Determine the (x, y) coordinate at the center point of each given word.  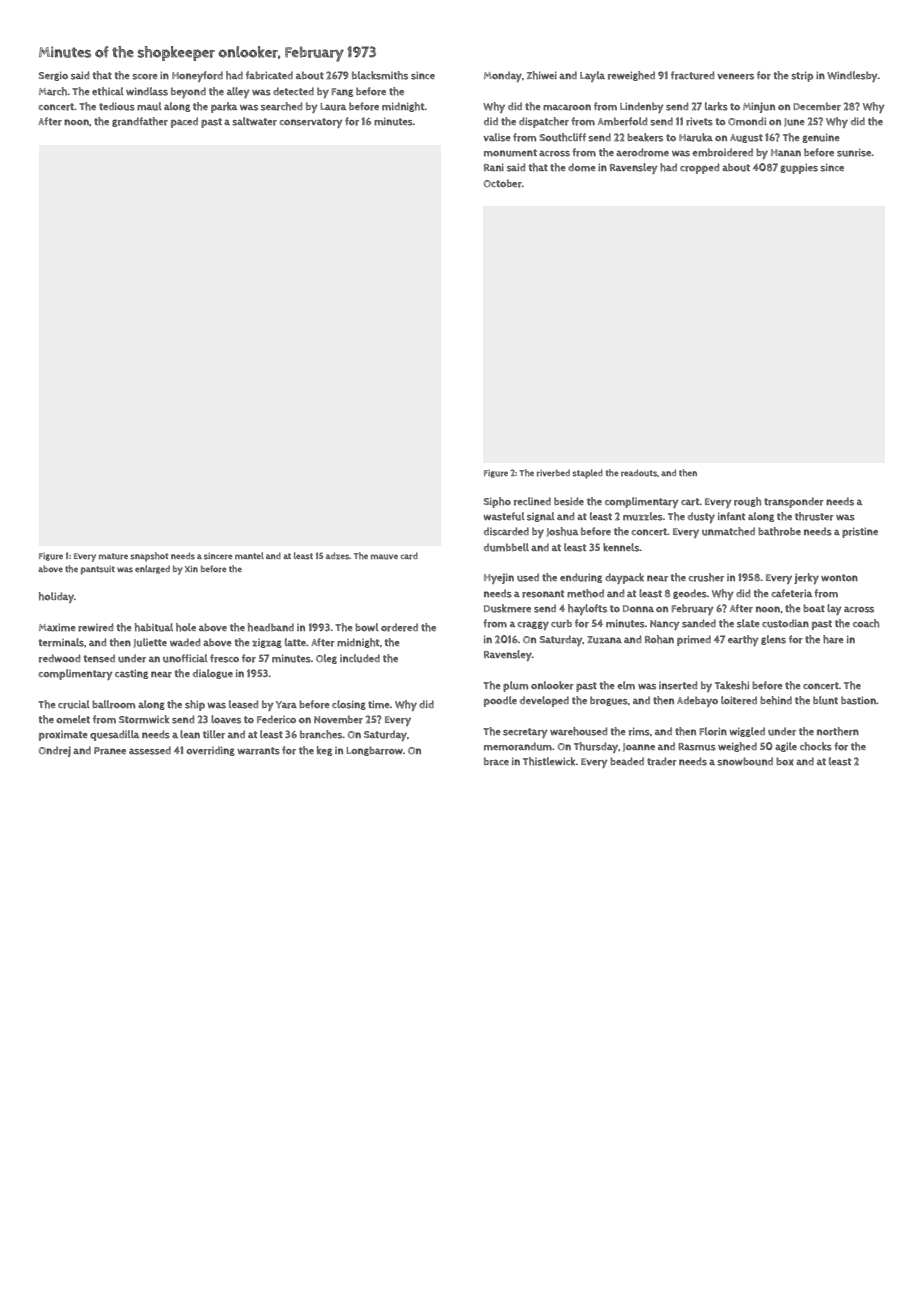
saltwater (254, 121)
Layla (592, 76)
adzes (337, 556)
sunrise (854, 152)
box (785, 761)
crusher (706, 577)
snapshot (149, 557)
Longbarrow (374, 751)
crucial (74, 704)
